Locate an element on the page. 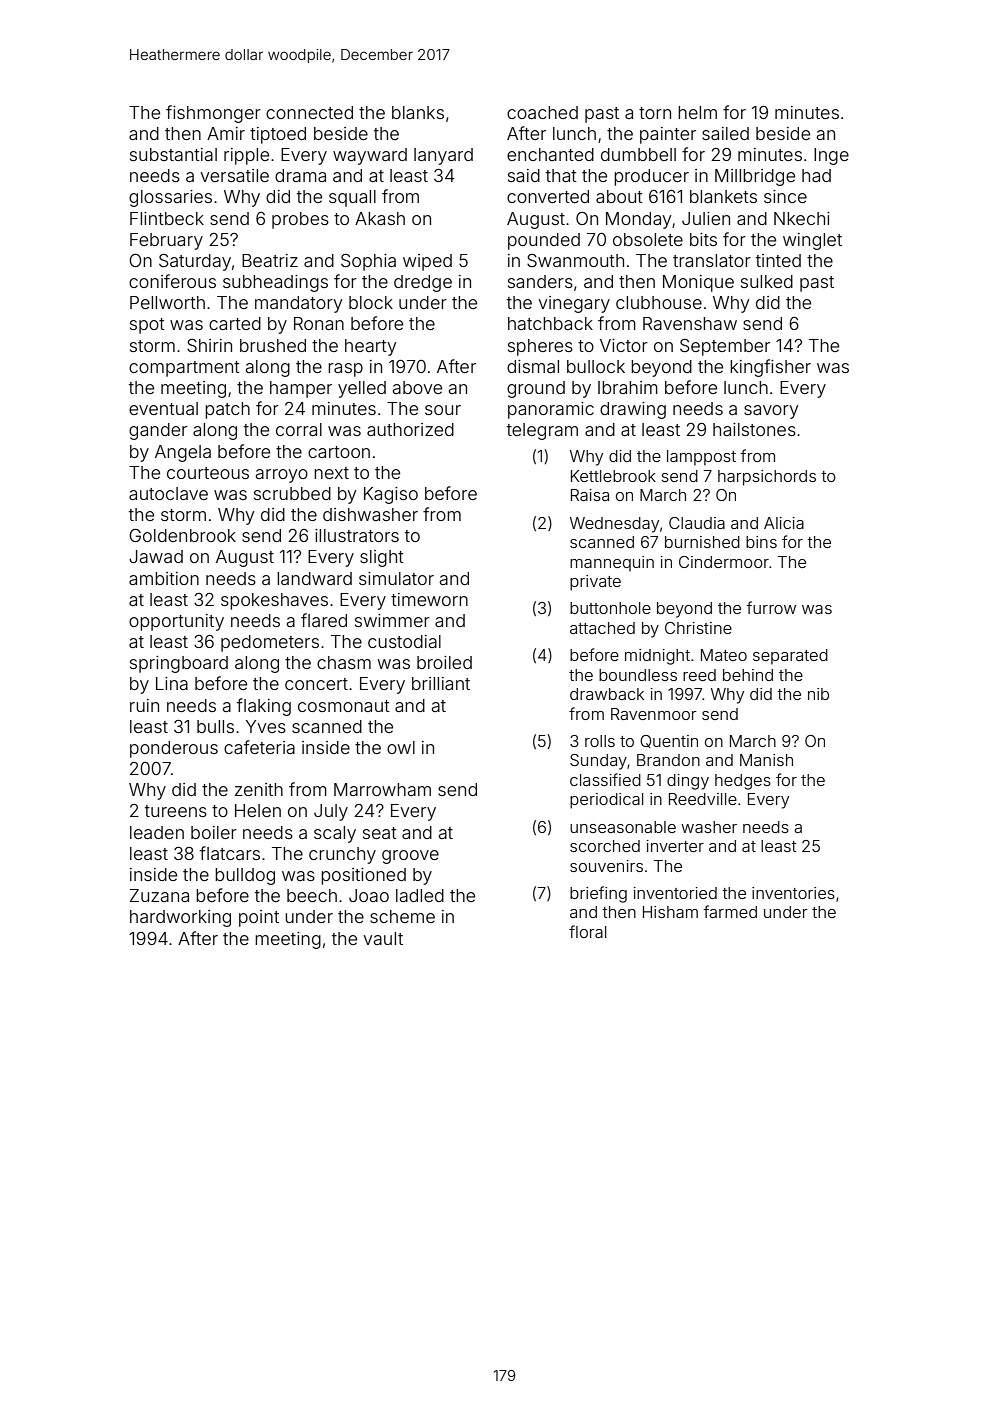 The width and height of the image is (986, 1428). gander is located at coordinates (158, 431).
